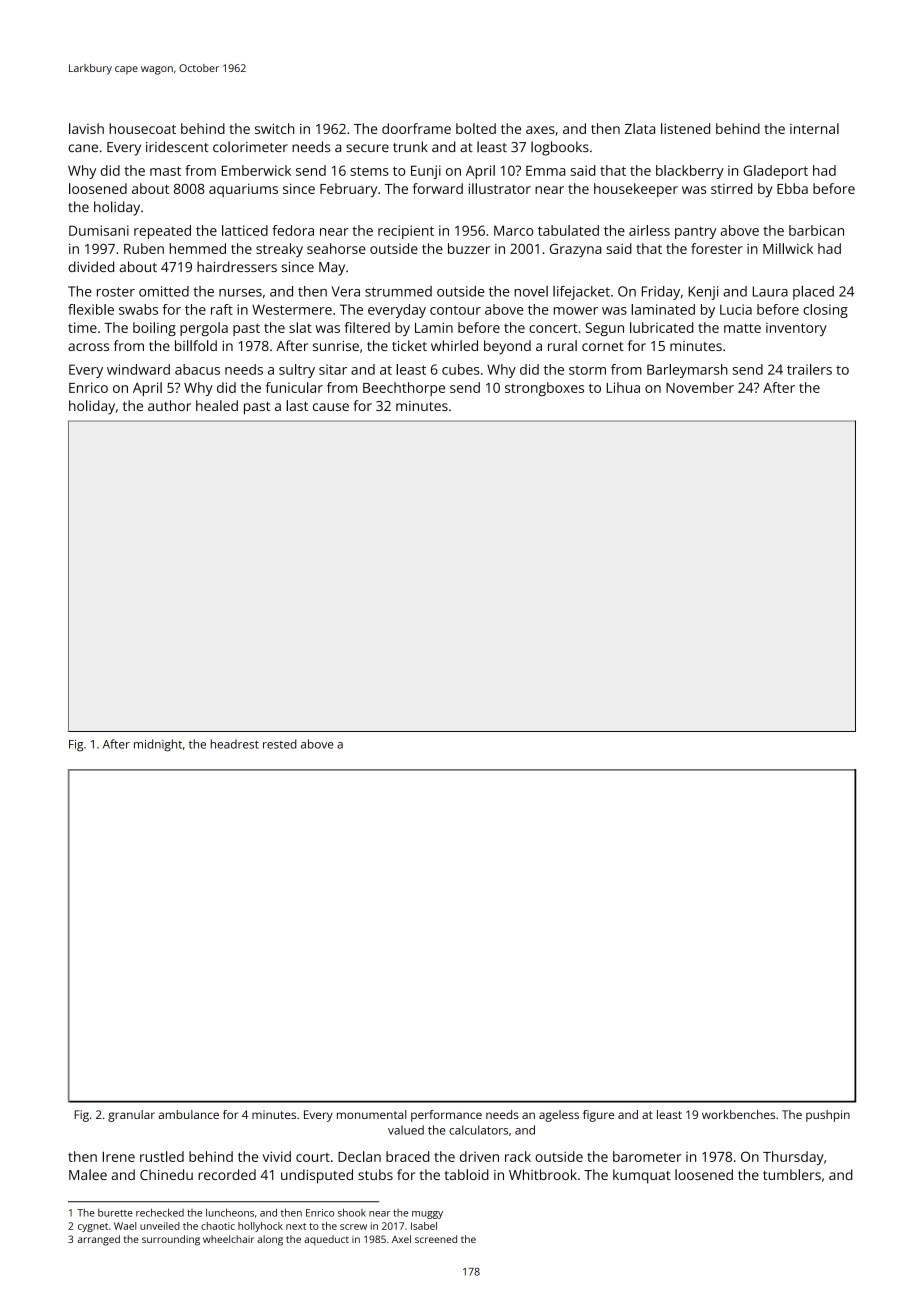 The width and height of the image is (924, 1308). Describe the element at coordinates (158, 745) in the image. I see `midnight` at that location.
